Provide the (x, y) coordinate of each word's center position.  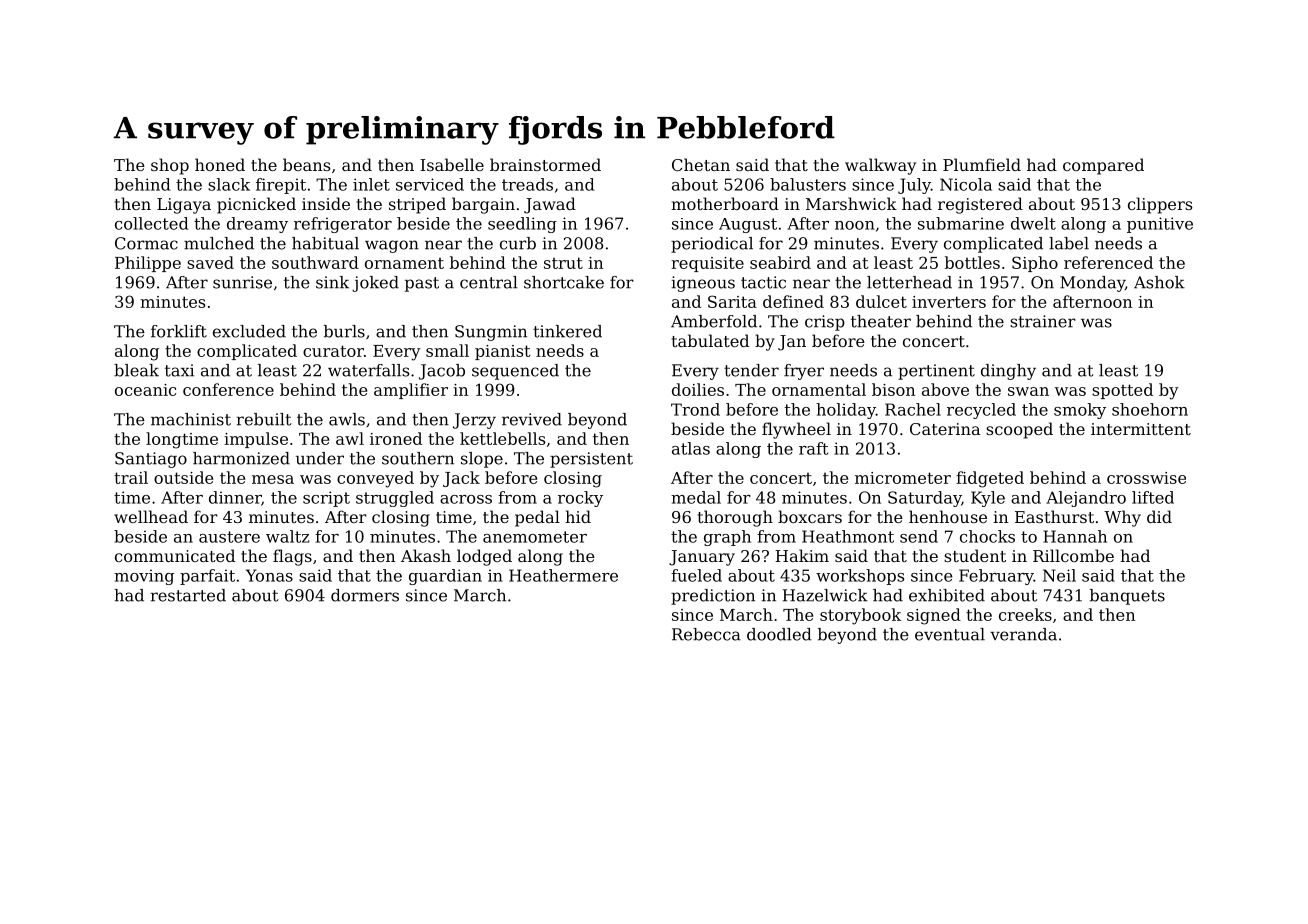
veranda (1023, 634)
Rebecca (706, 634)
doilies (698, 389)
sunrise (242, 282)
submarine (961, 223)
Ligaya (184, 206)
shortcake (564, 282)
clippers (1160, 205)
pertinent (936, 372)
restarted (188, 595)
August (748, 225)
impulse (256, 440)
